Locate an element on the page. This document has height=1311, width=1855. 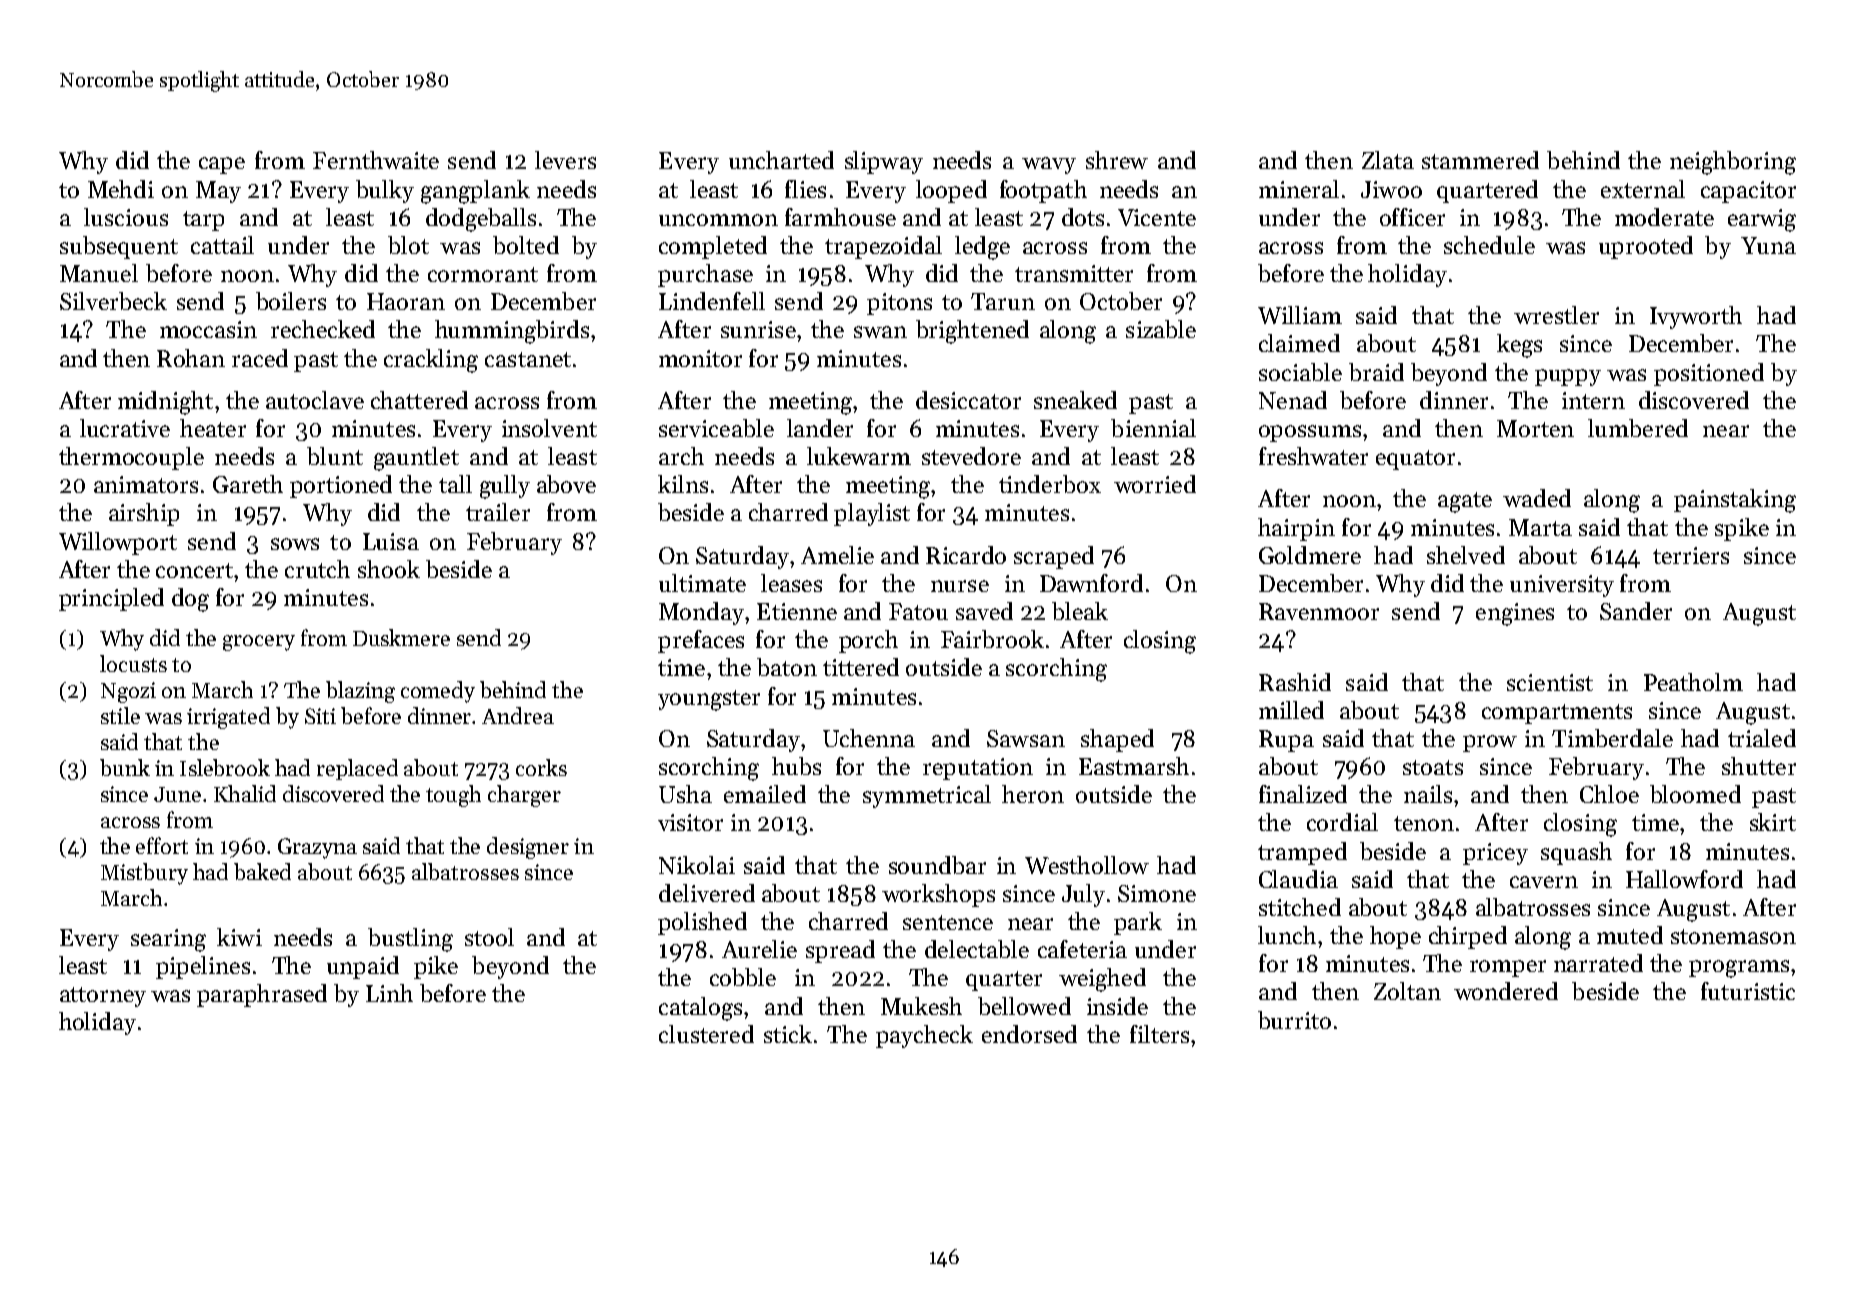
effort is located at coordinates (162, 845).
